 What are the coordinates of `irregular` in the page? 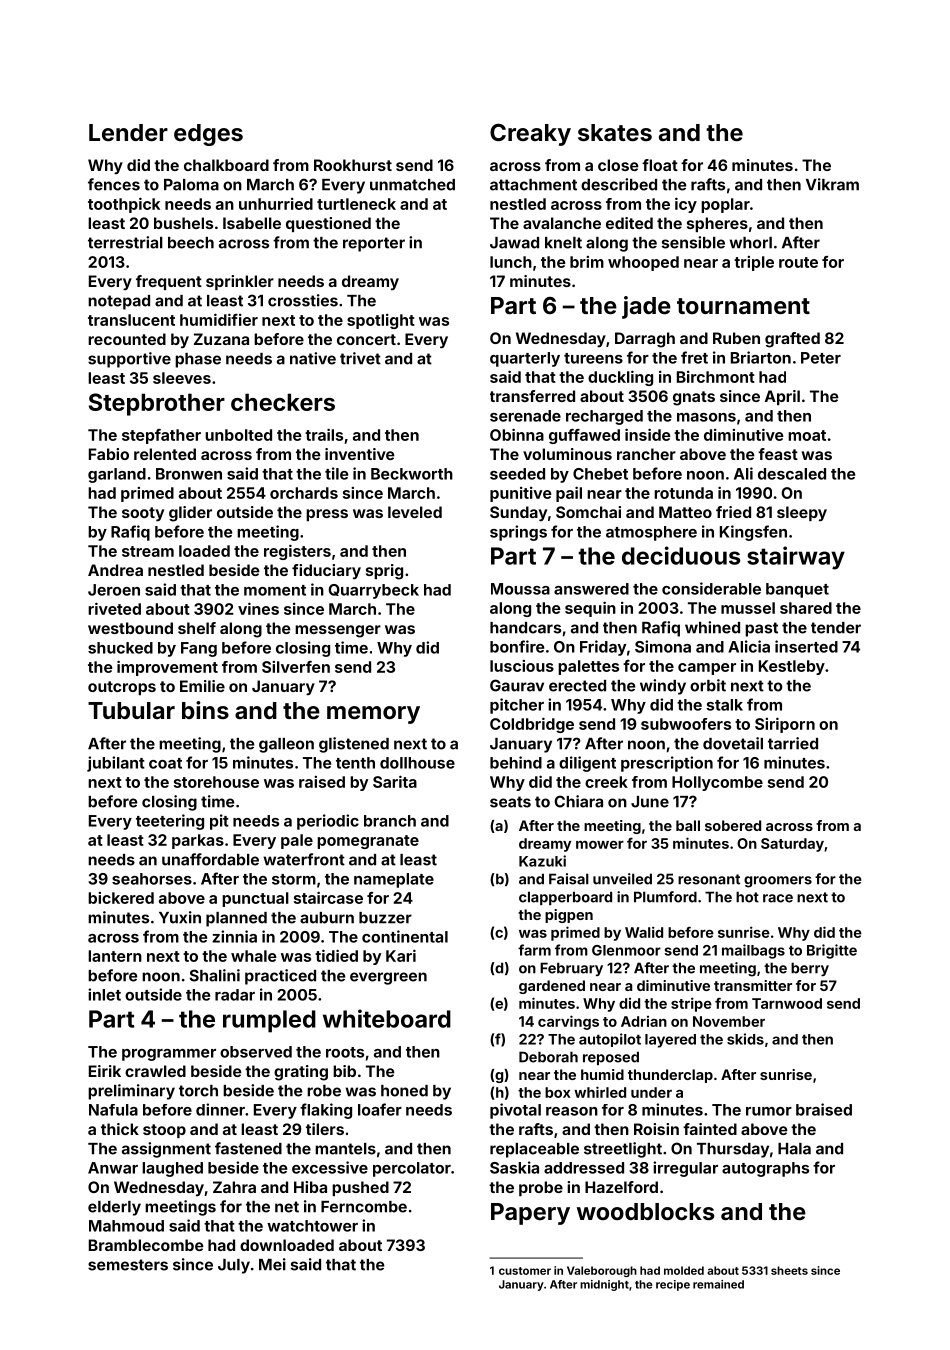 It's located at (685, 1169).
